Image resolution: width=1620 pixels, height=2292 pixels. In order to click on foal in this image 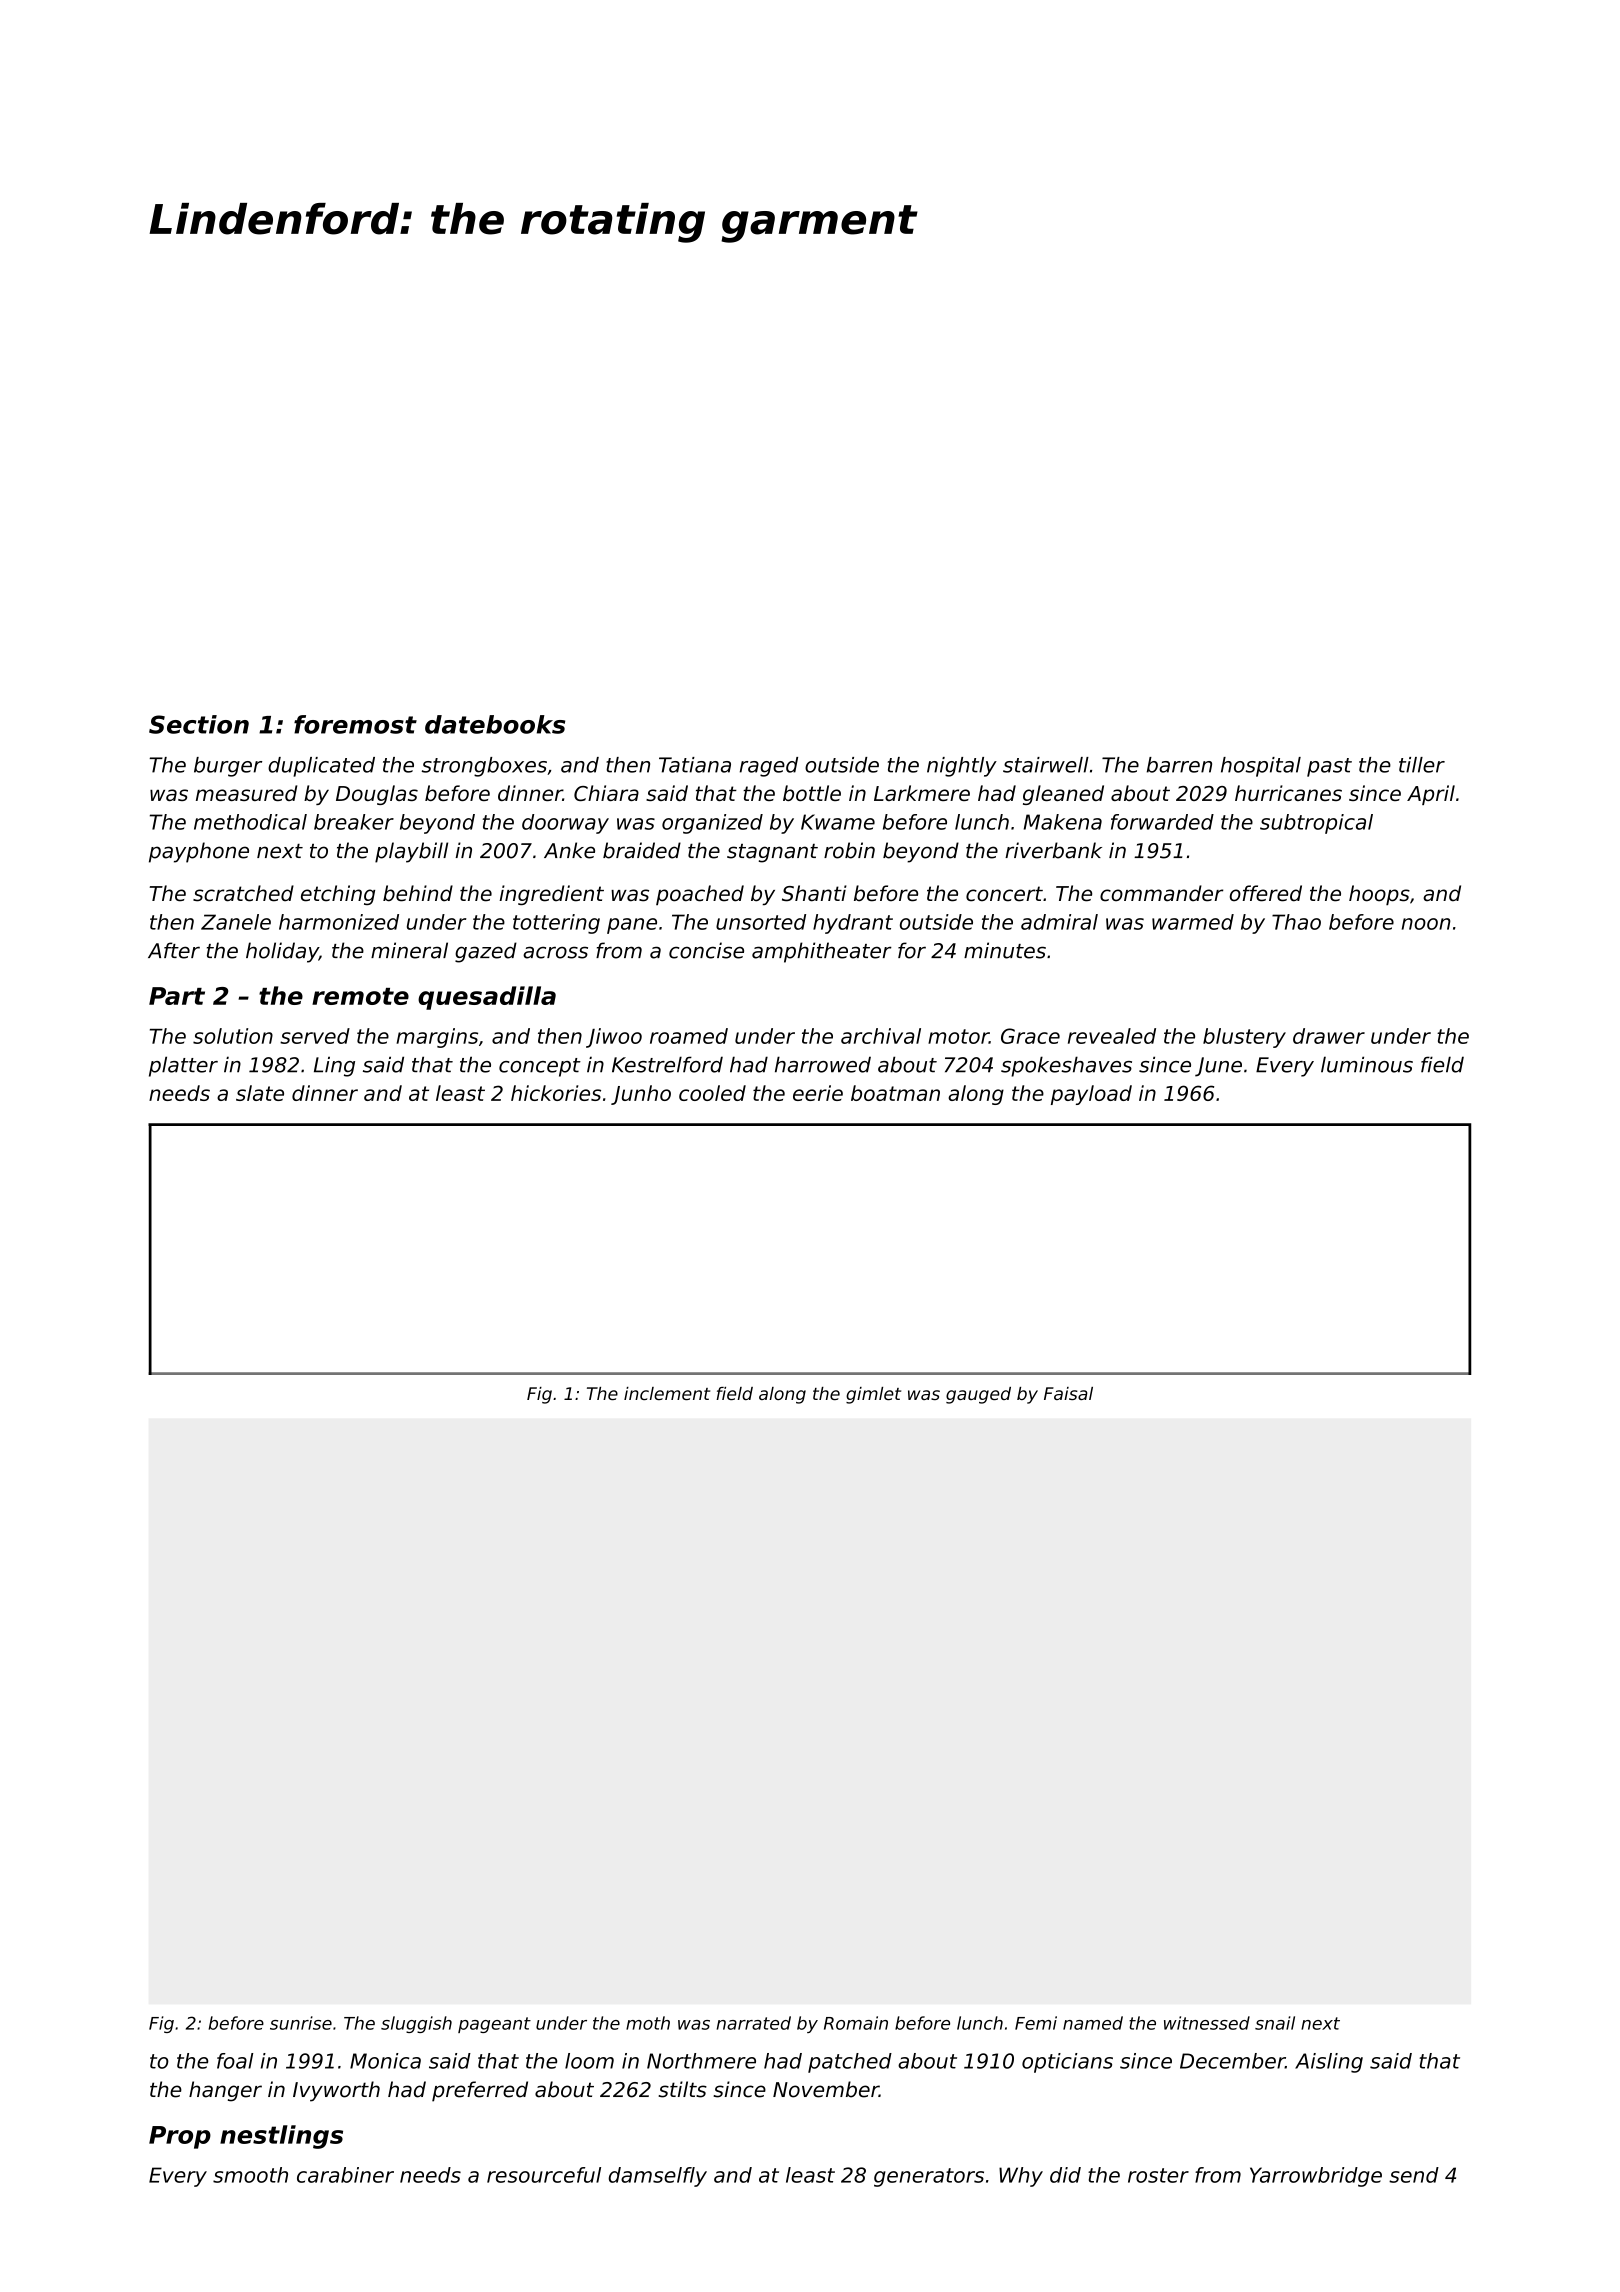, I will do `click(235, 2061)`.
